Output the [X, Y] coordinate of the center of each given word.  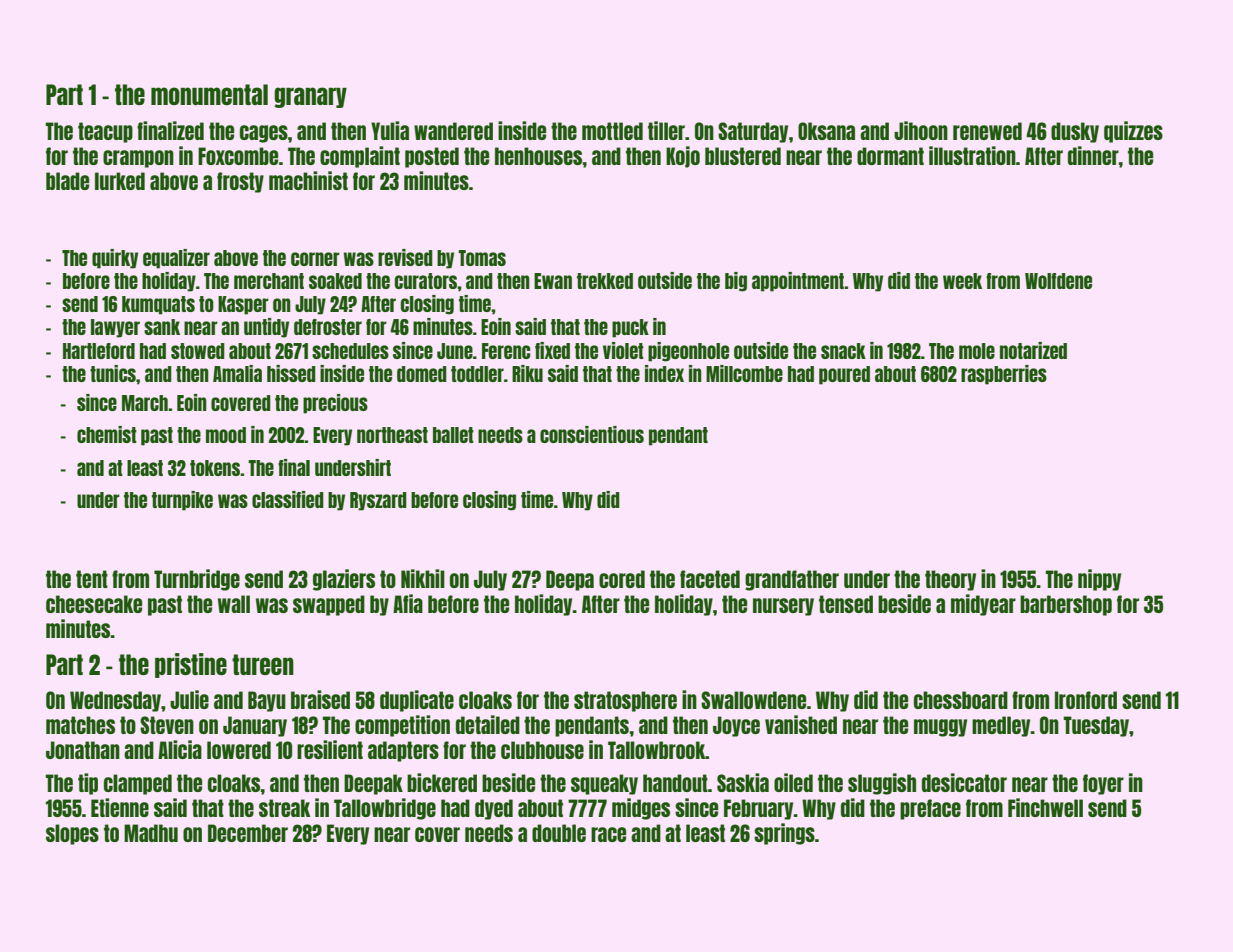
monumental [209, 94]
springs [784, 834]
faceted [710, 579]
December [248, 833]
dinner [1093, 155]
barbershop [1066, 605]
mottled [612, 131]
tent [92, 579]
